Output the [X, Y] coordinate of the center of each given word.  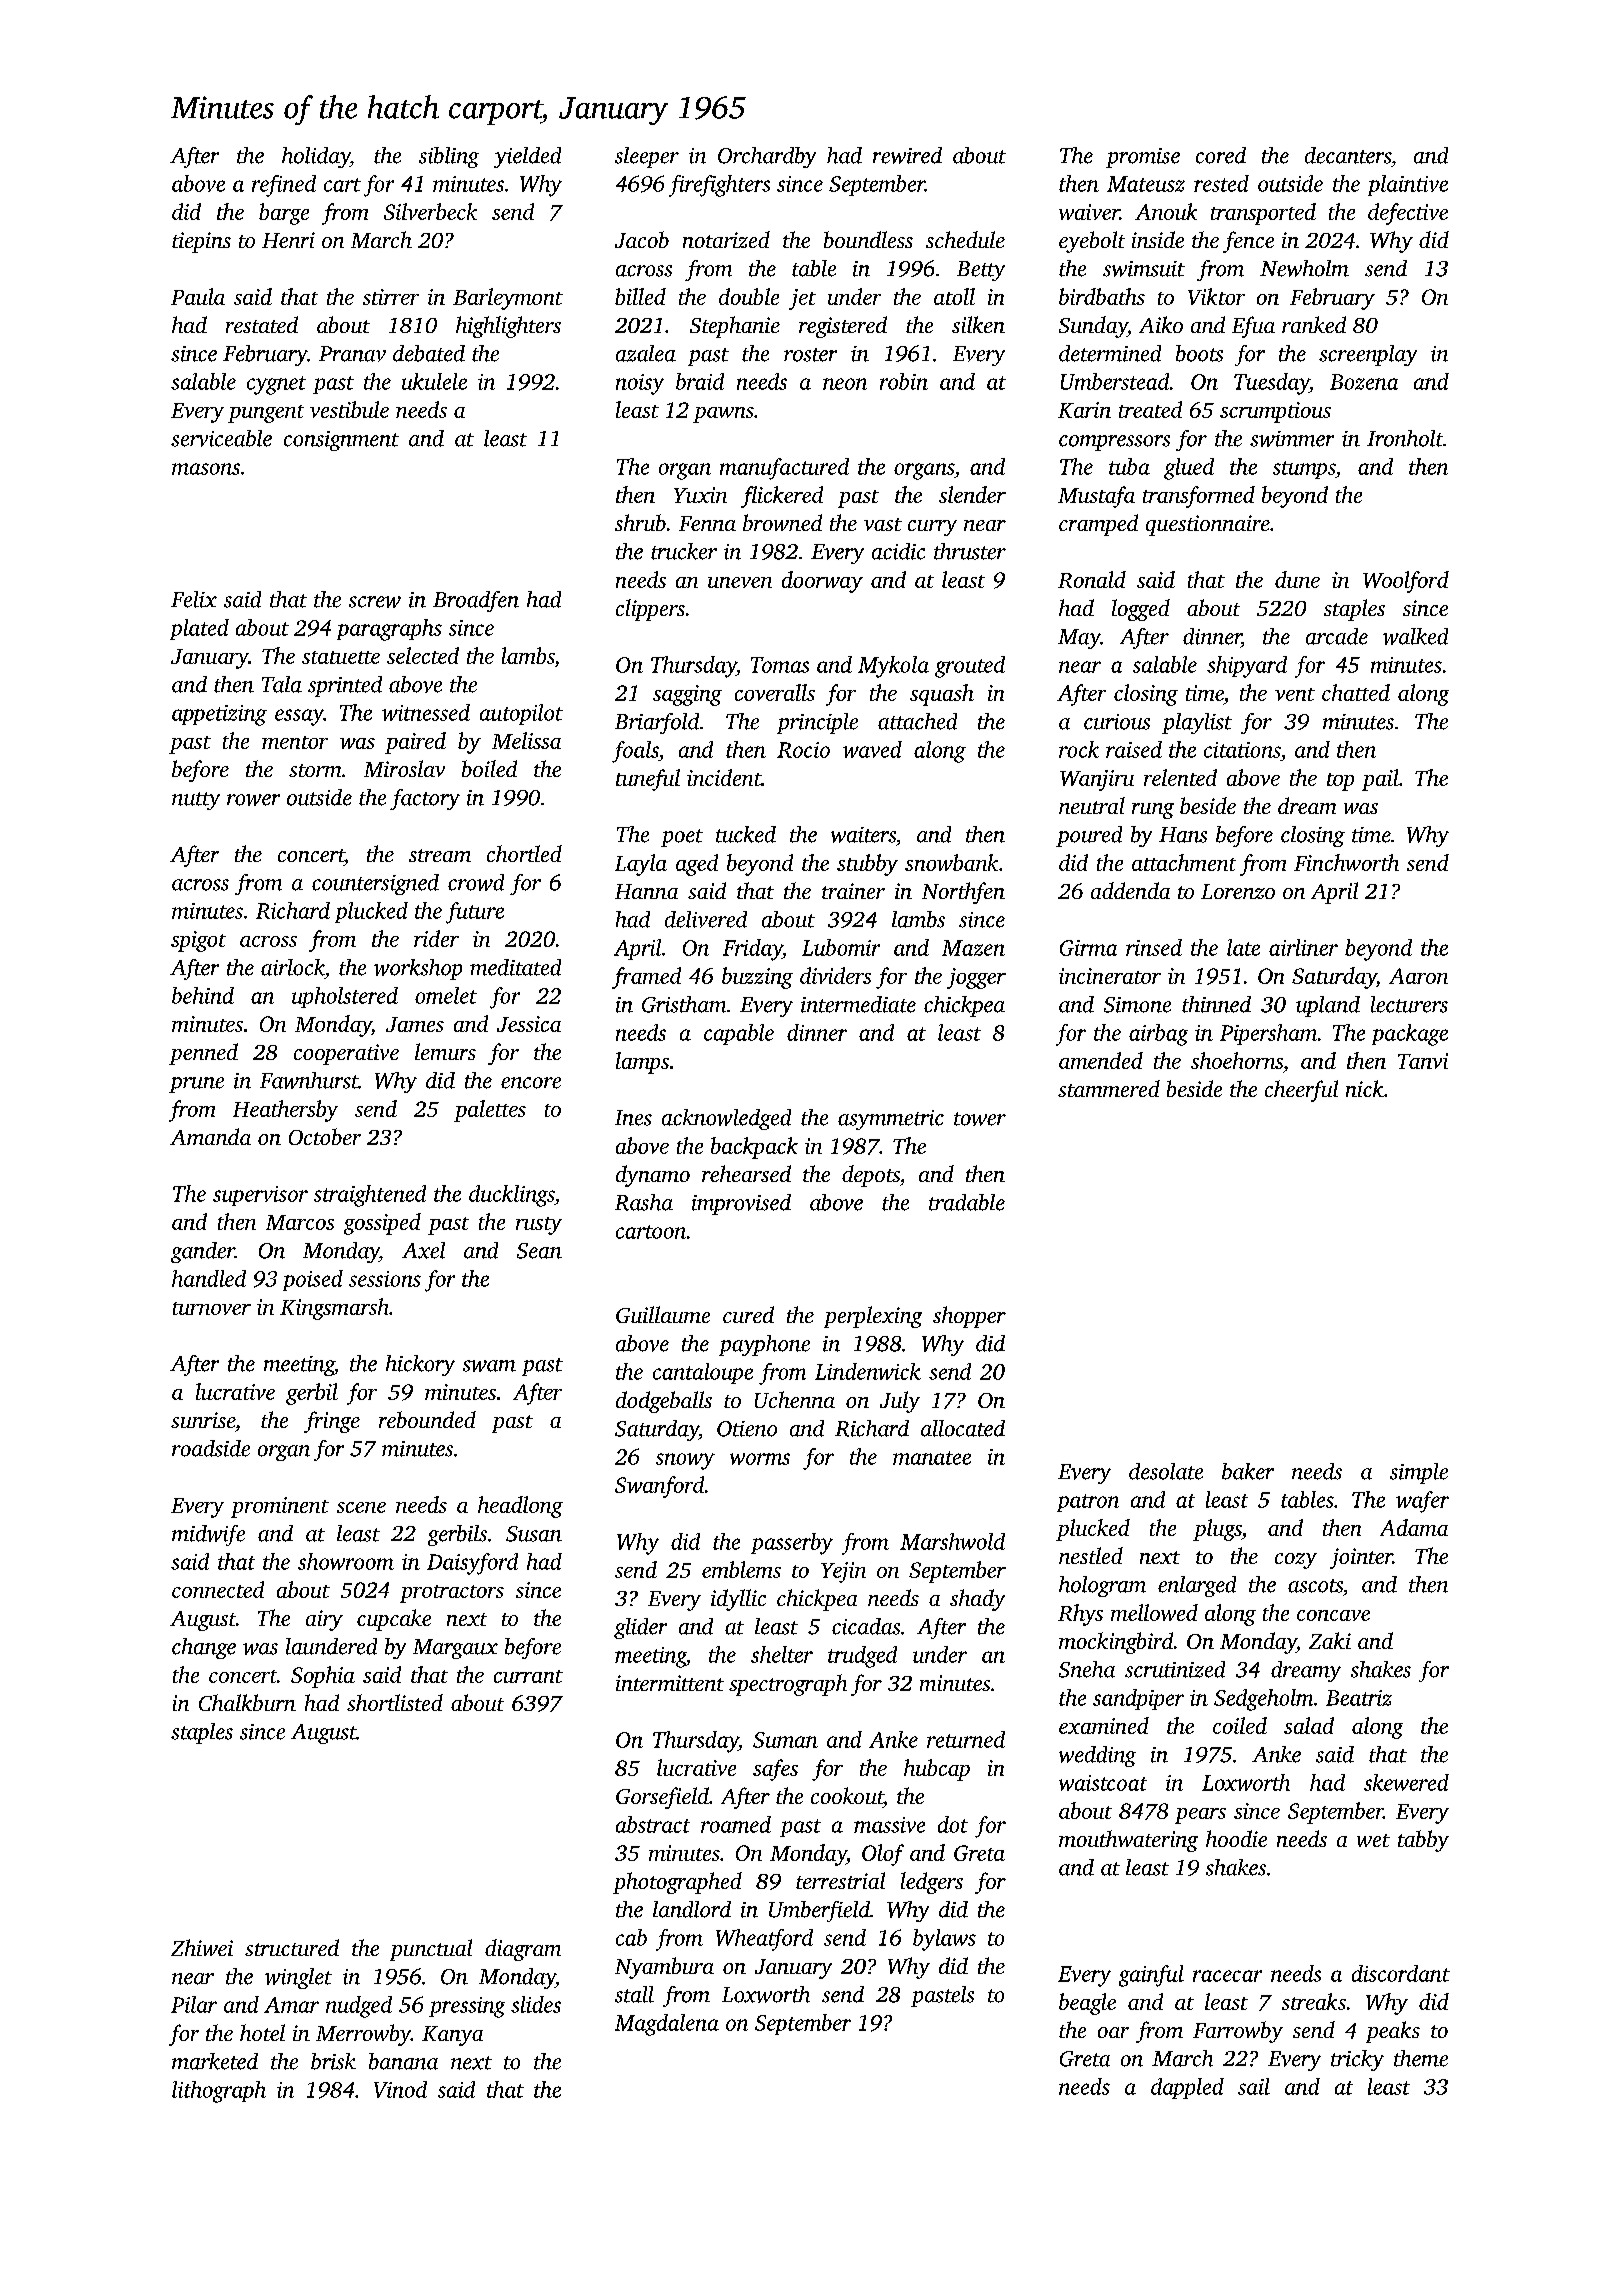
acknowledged [726, 1119]
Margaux [455, 1649]
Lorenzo [1238, 891]
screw [375, 602]
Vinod [400, 2089]
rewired [907, 155]
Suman [785, 1740]
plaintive [1408, 185]
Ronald [1092, 579]
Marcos [300, 1222]
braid [700, 381]
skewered [1406, 1782]
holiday [316, 157]
